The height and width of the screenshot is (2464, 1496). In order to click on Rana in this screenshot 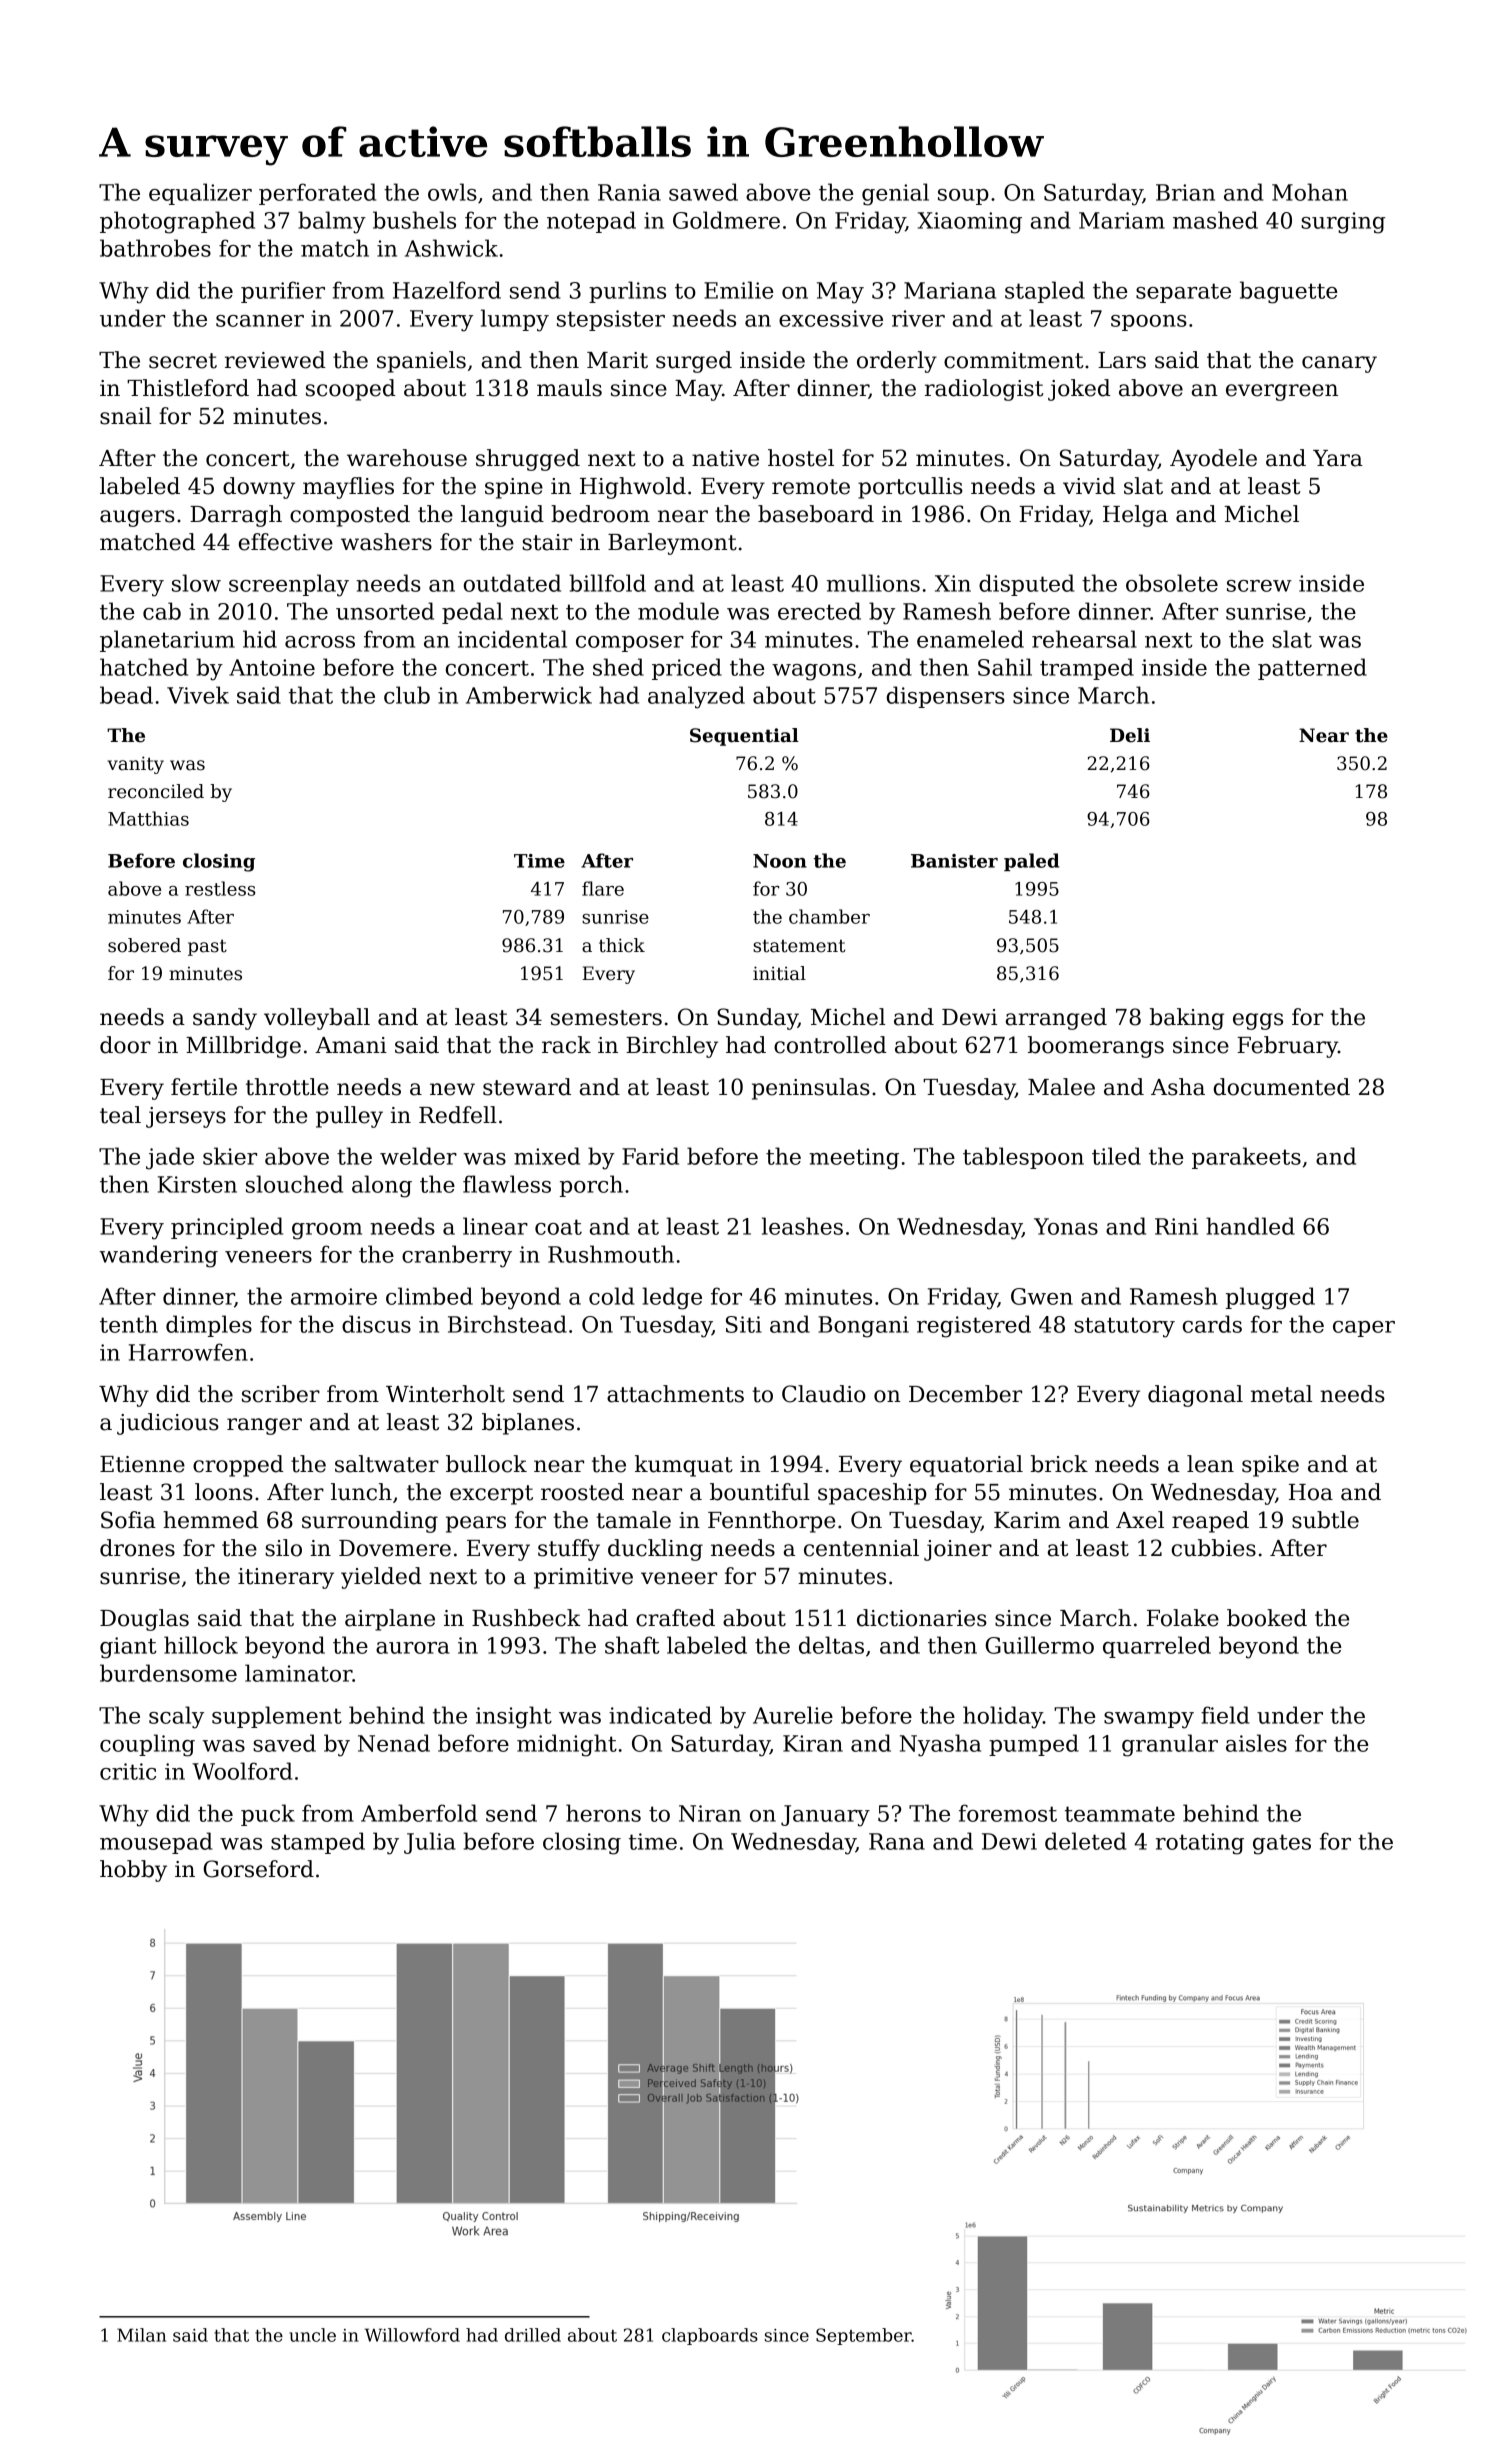, I will do `click(897, 1841)`.
